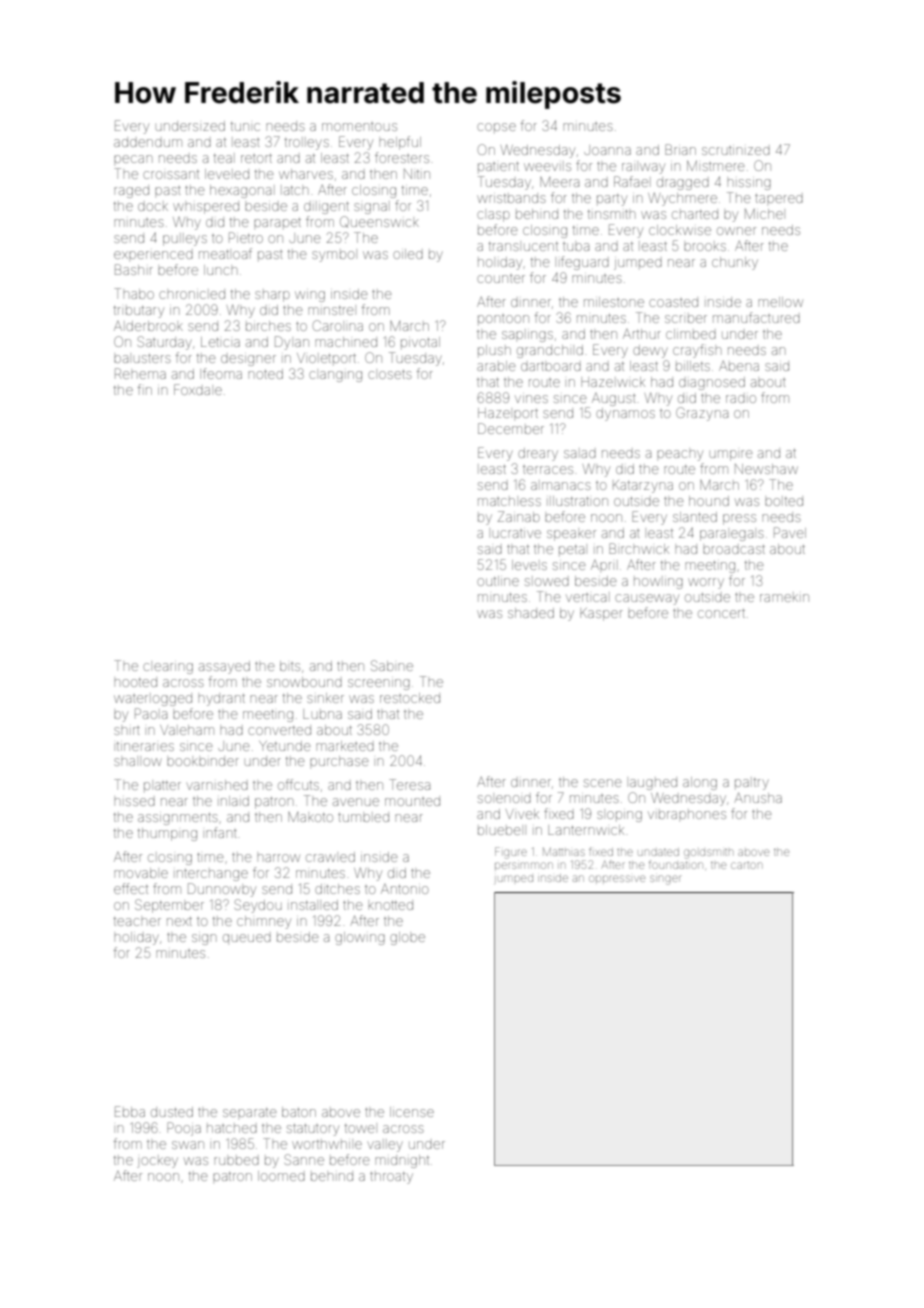  I want to click on addendum, so click(148, 142).
